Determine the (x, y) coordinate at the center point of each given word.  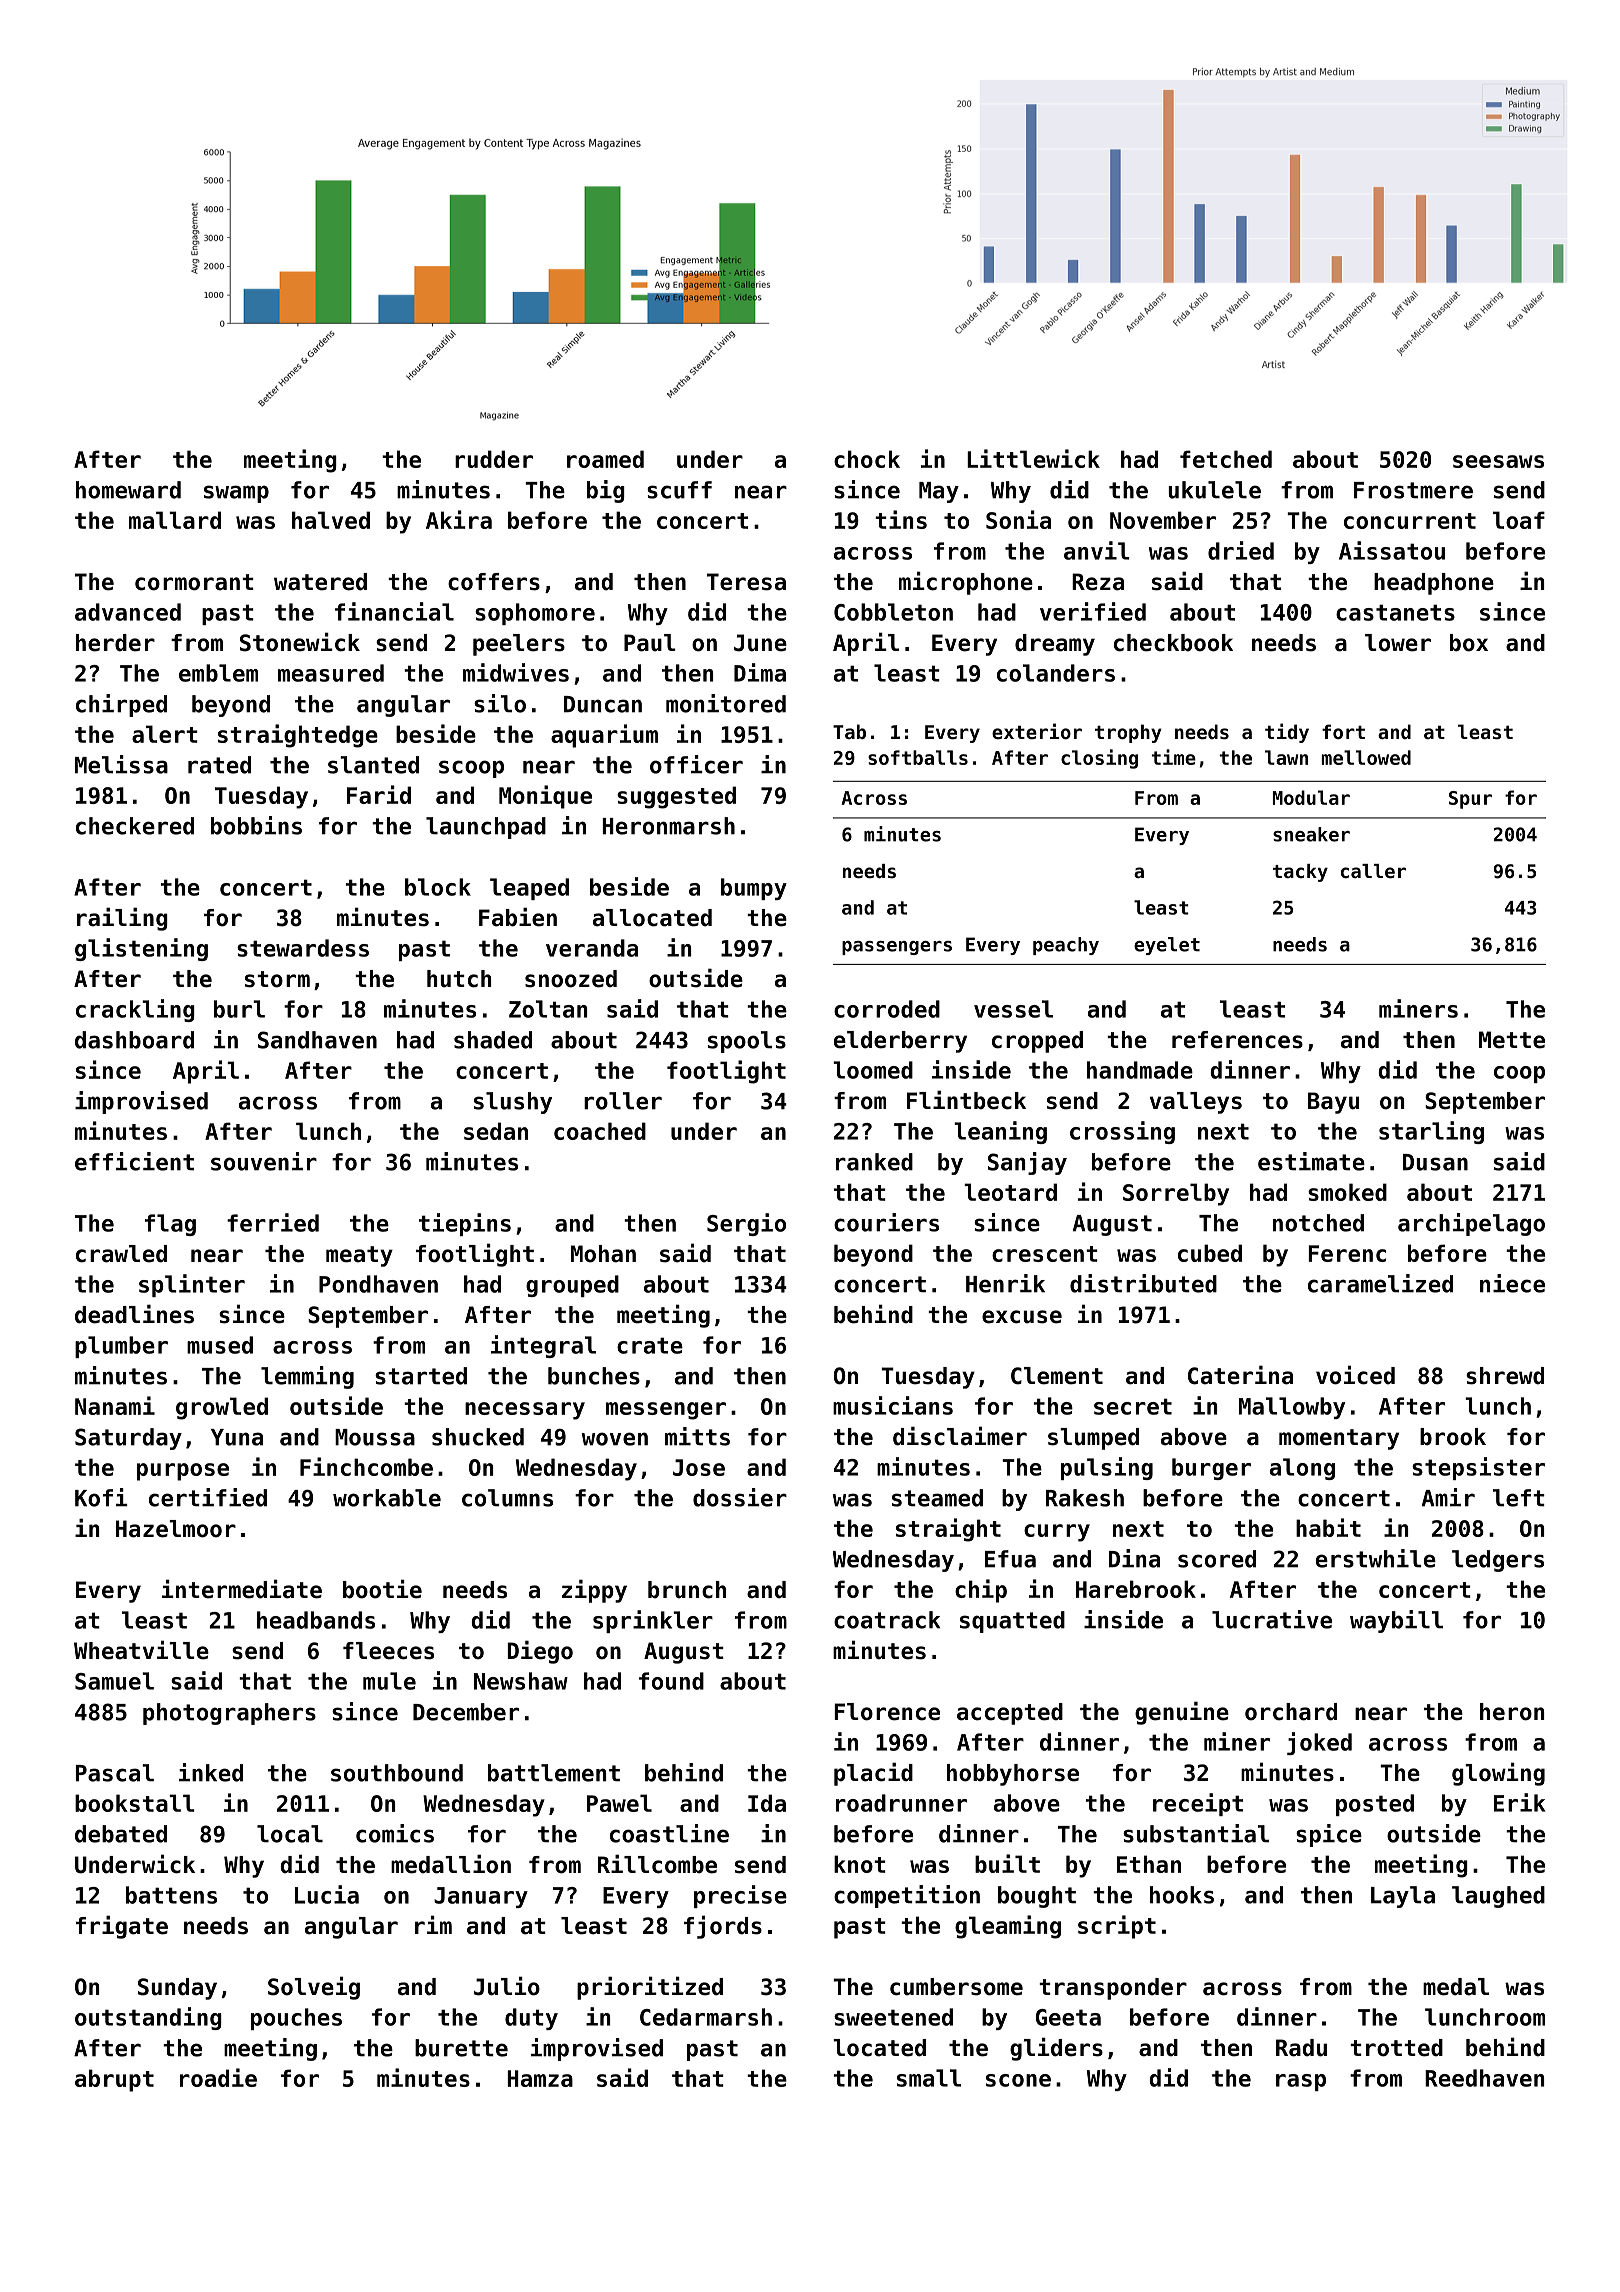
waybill (1396, 1621)
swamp (236, 494)
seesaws (1498, 461)
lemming (307, 1377)
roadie (218, 2077)
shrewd (1505, 1376)
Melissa (121, 764)
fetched (1226, 459)
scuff (679, 490)
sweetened (893, 2017)
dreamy (1055, 645)
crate (650, 1345)
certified (208, 1497)
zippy (594, 1591)
